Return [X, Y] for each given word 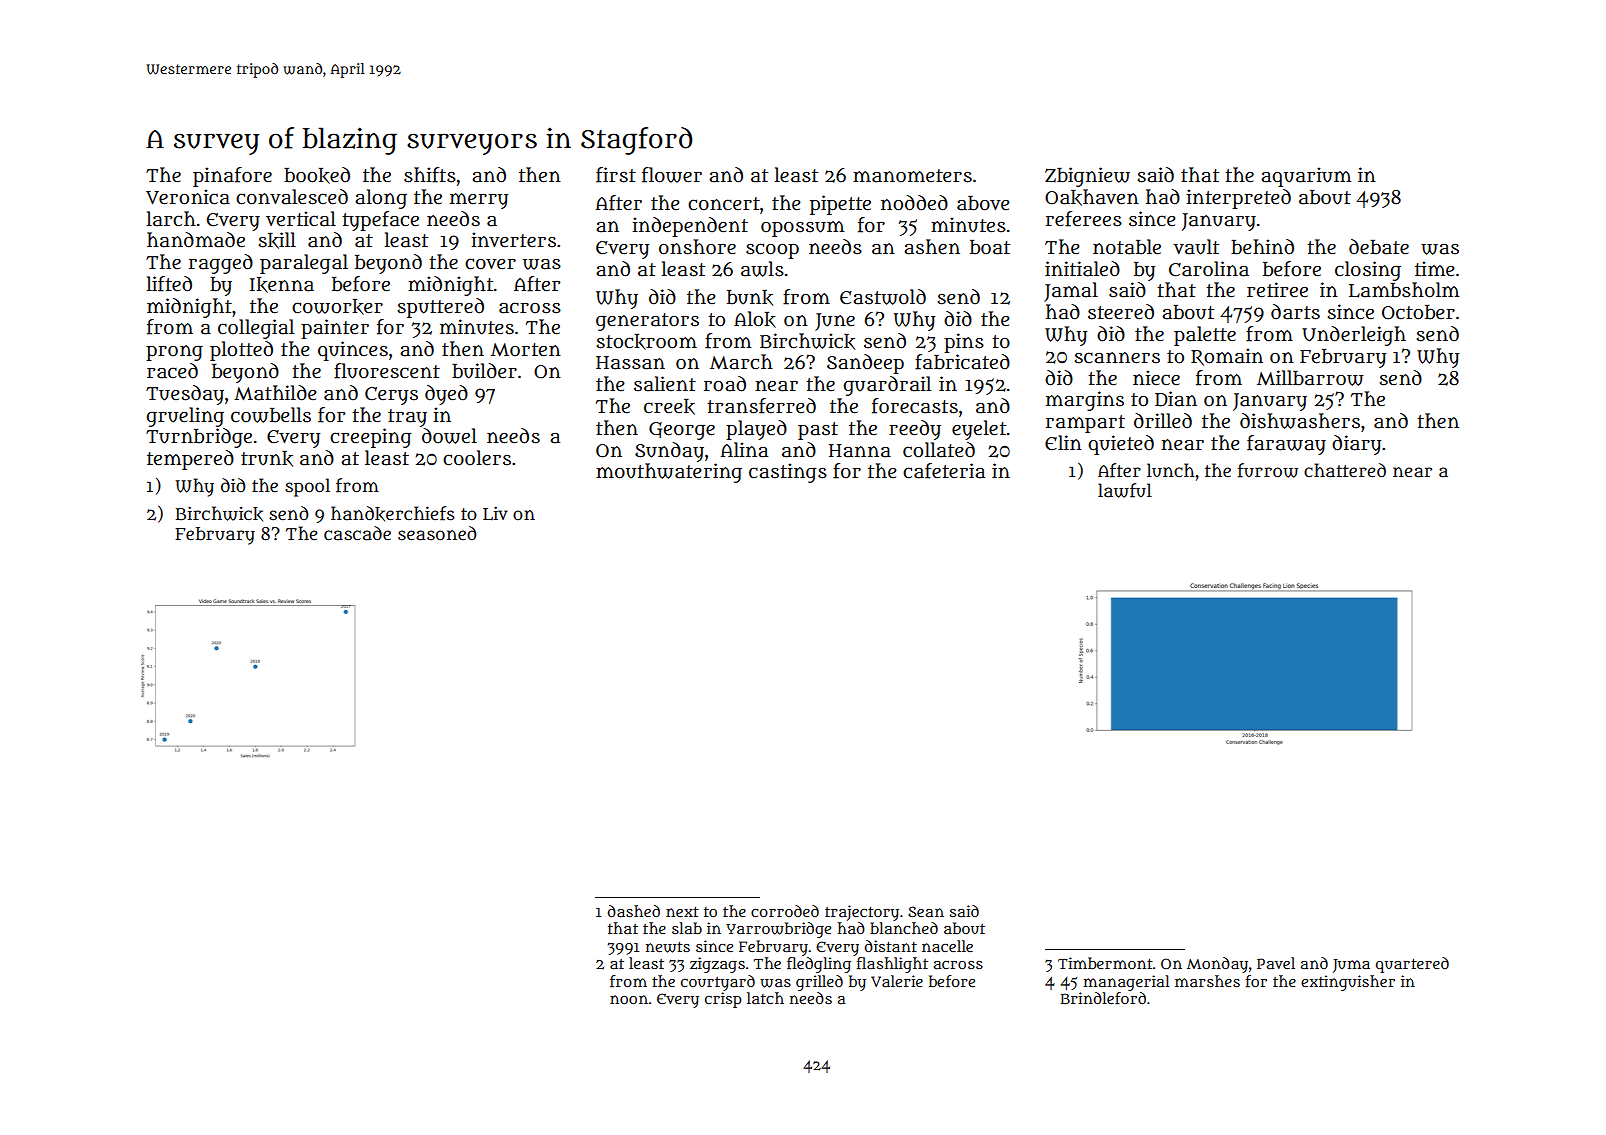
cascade [357, 533]
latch [765, 998]
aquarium [1306, 177]
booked [317, 175]
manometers [912, 176]
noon [629, 999]
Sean [926, 911]
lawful [1125, 490]
